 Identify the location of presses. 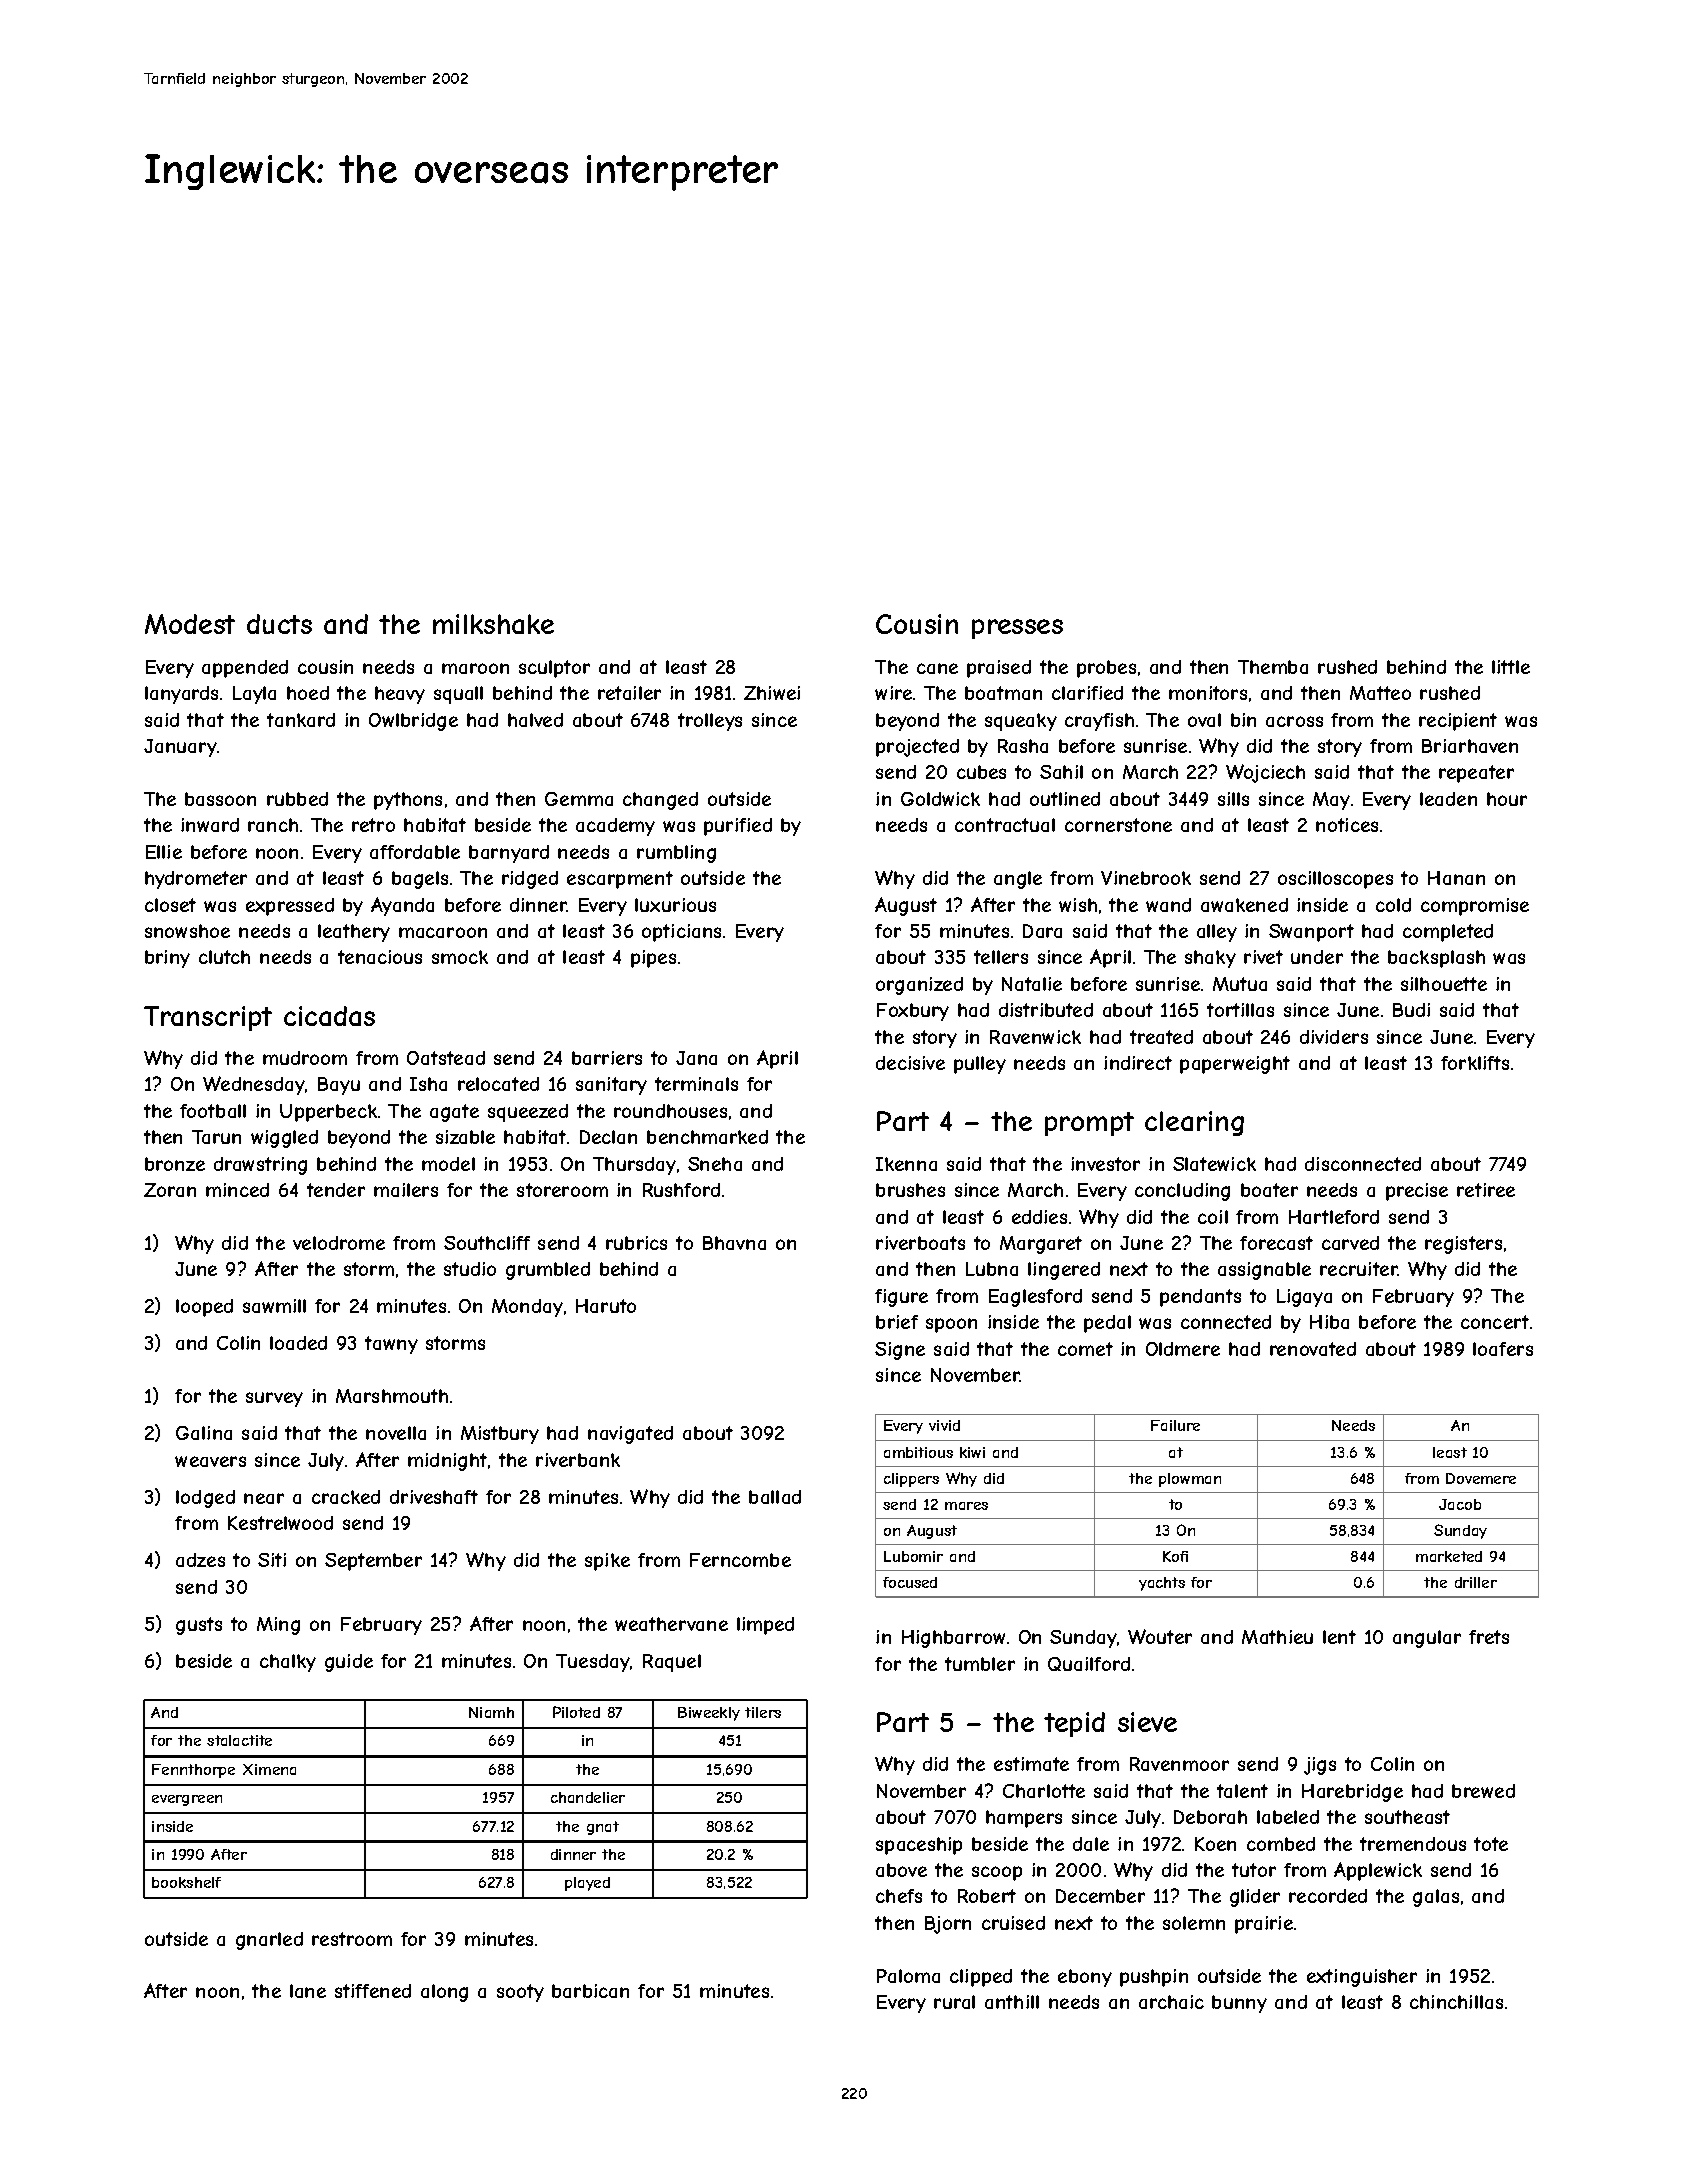
(1017, 629).
